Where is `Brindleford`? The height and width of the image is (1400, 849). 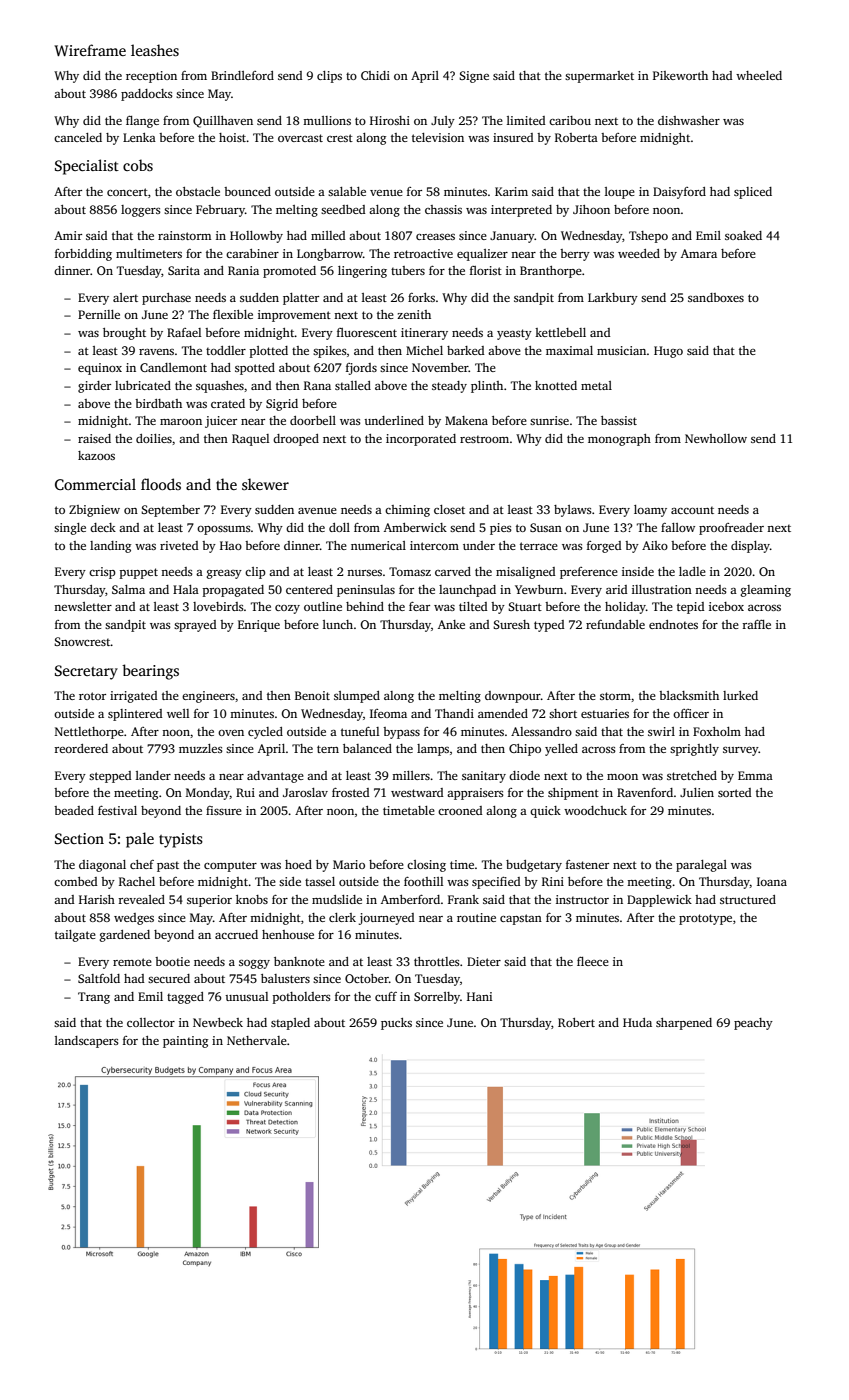
Brindleford is located at coordinates (242, 75).
